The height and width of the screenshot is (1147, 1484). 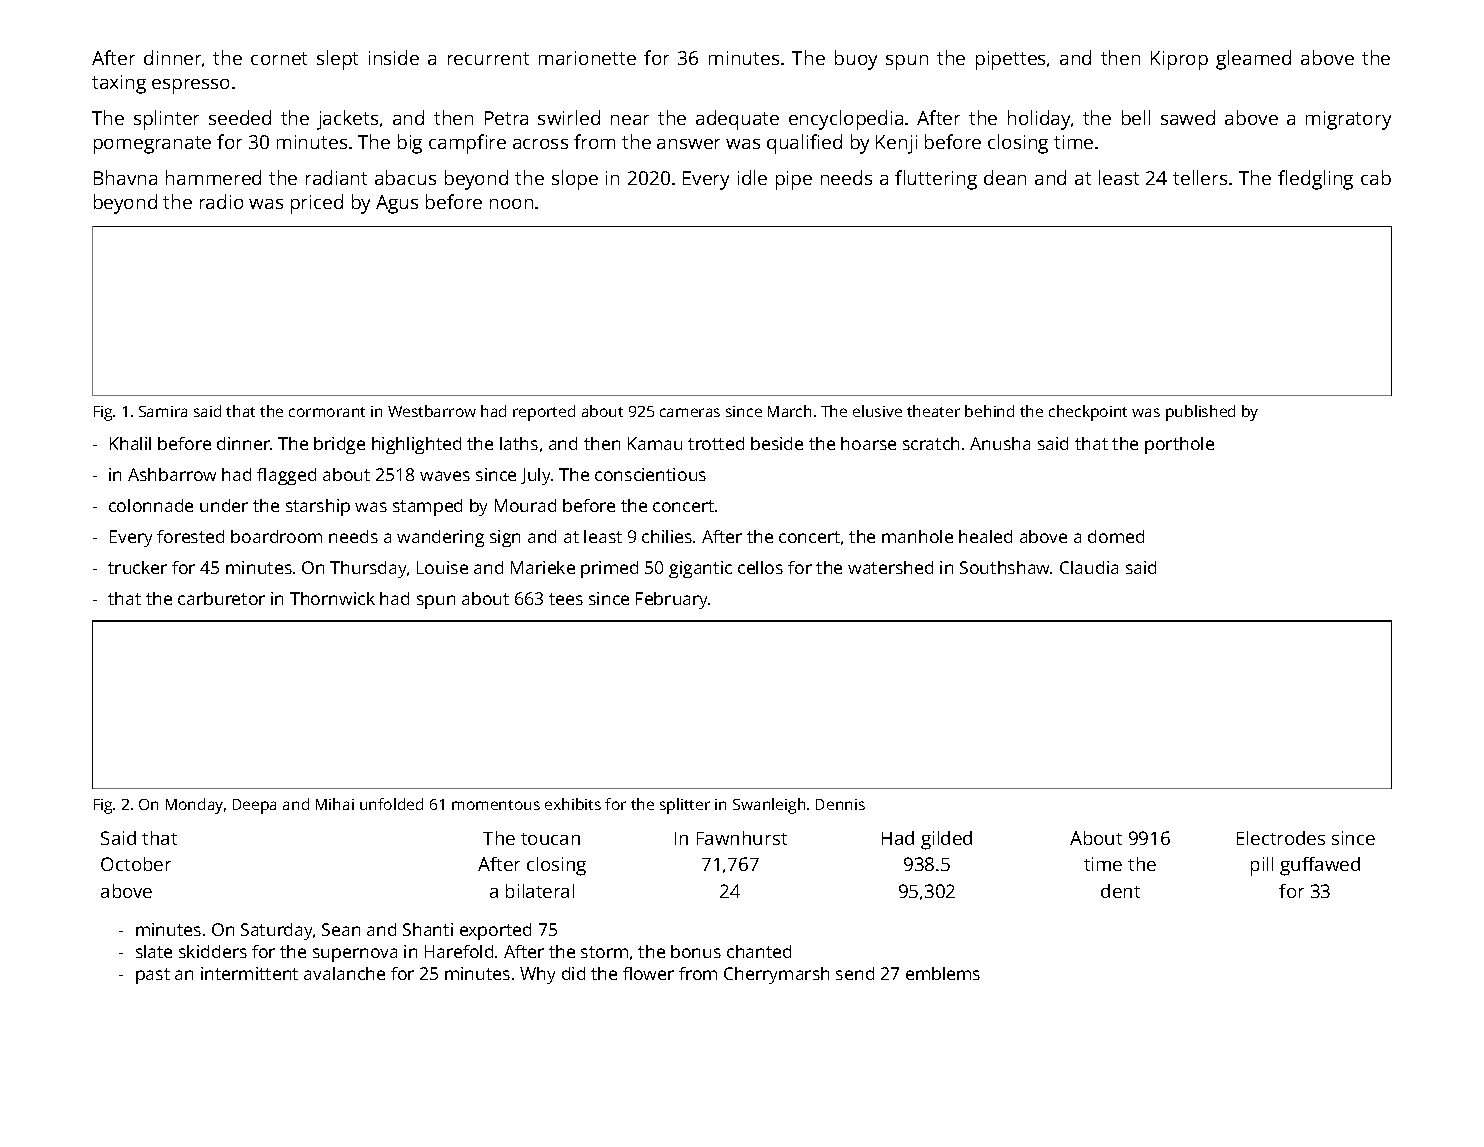 I want to click on migratory, so click(x=1348, y=120).
